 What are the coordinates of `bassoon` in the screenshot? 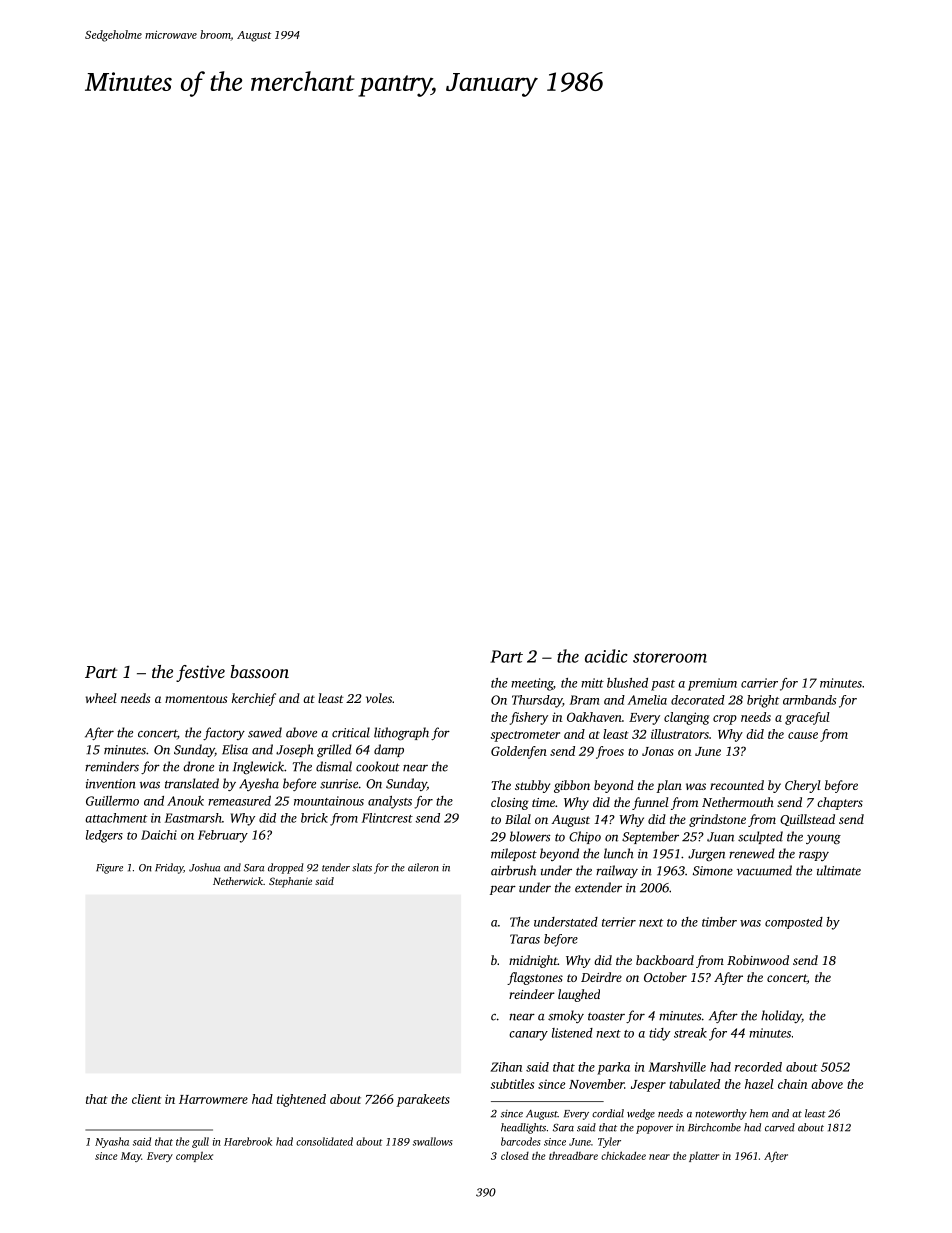 It's located at (259, 671).
